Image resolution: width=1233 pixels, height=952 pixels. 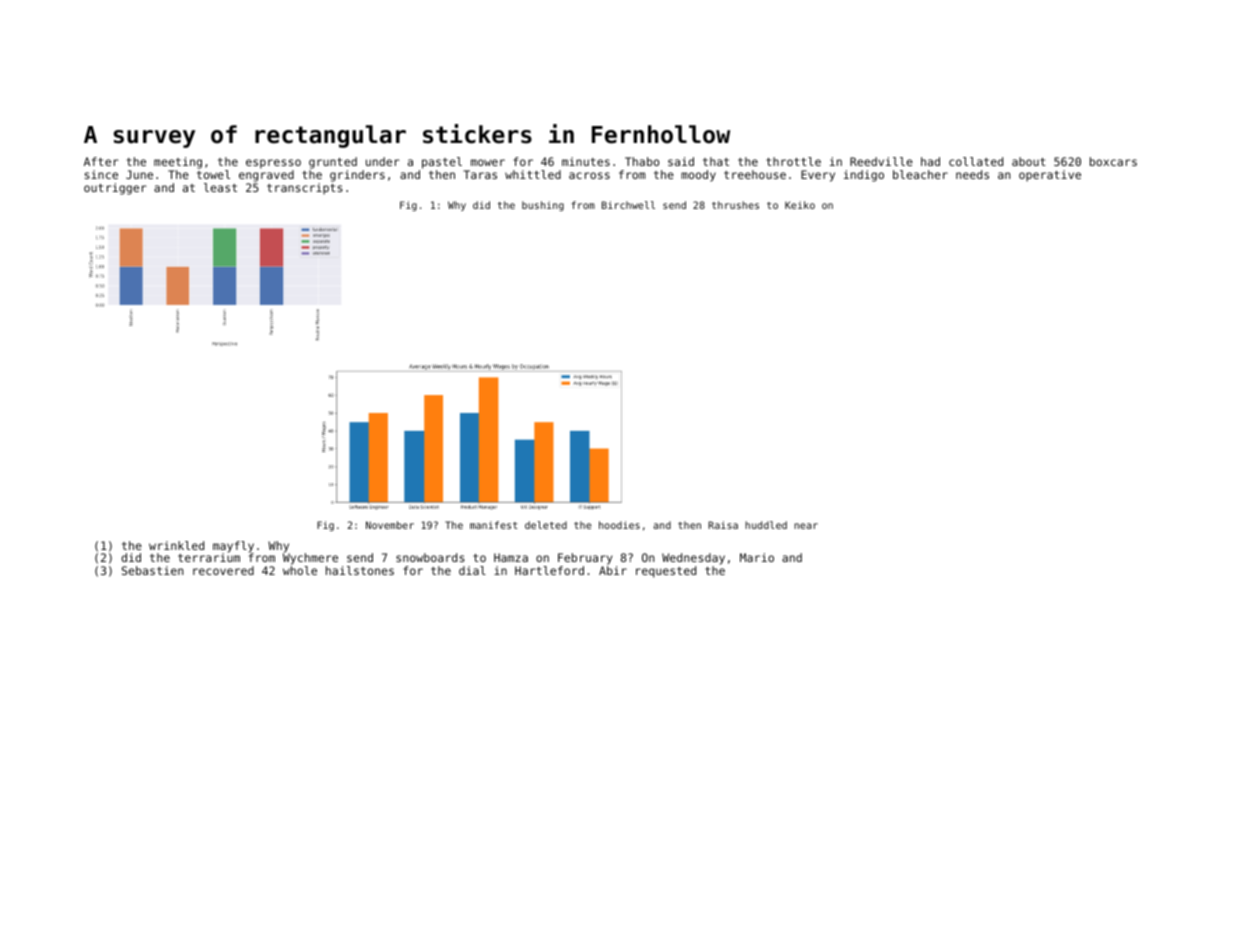 What do you see at coordinates (176, 545) in the screenshot?
I see `wrinkled` at bounding box center [176, 545].
